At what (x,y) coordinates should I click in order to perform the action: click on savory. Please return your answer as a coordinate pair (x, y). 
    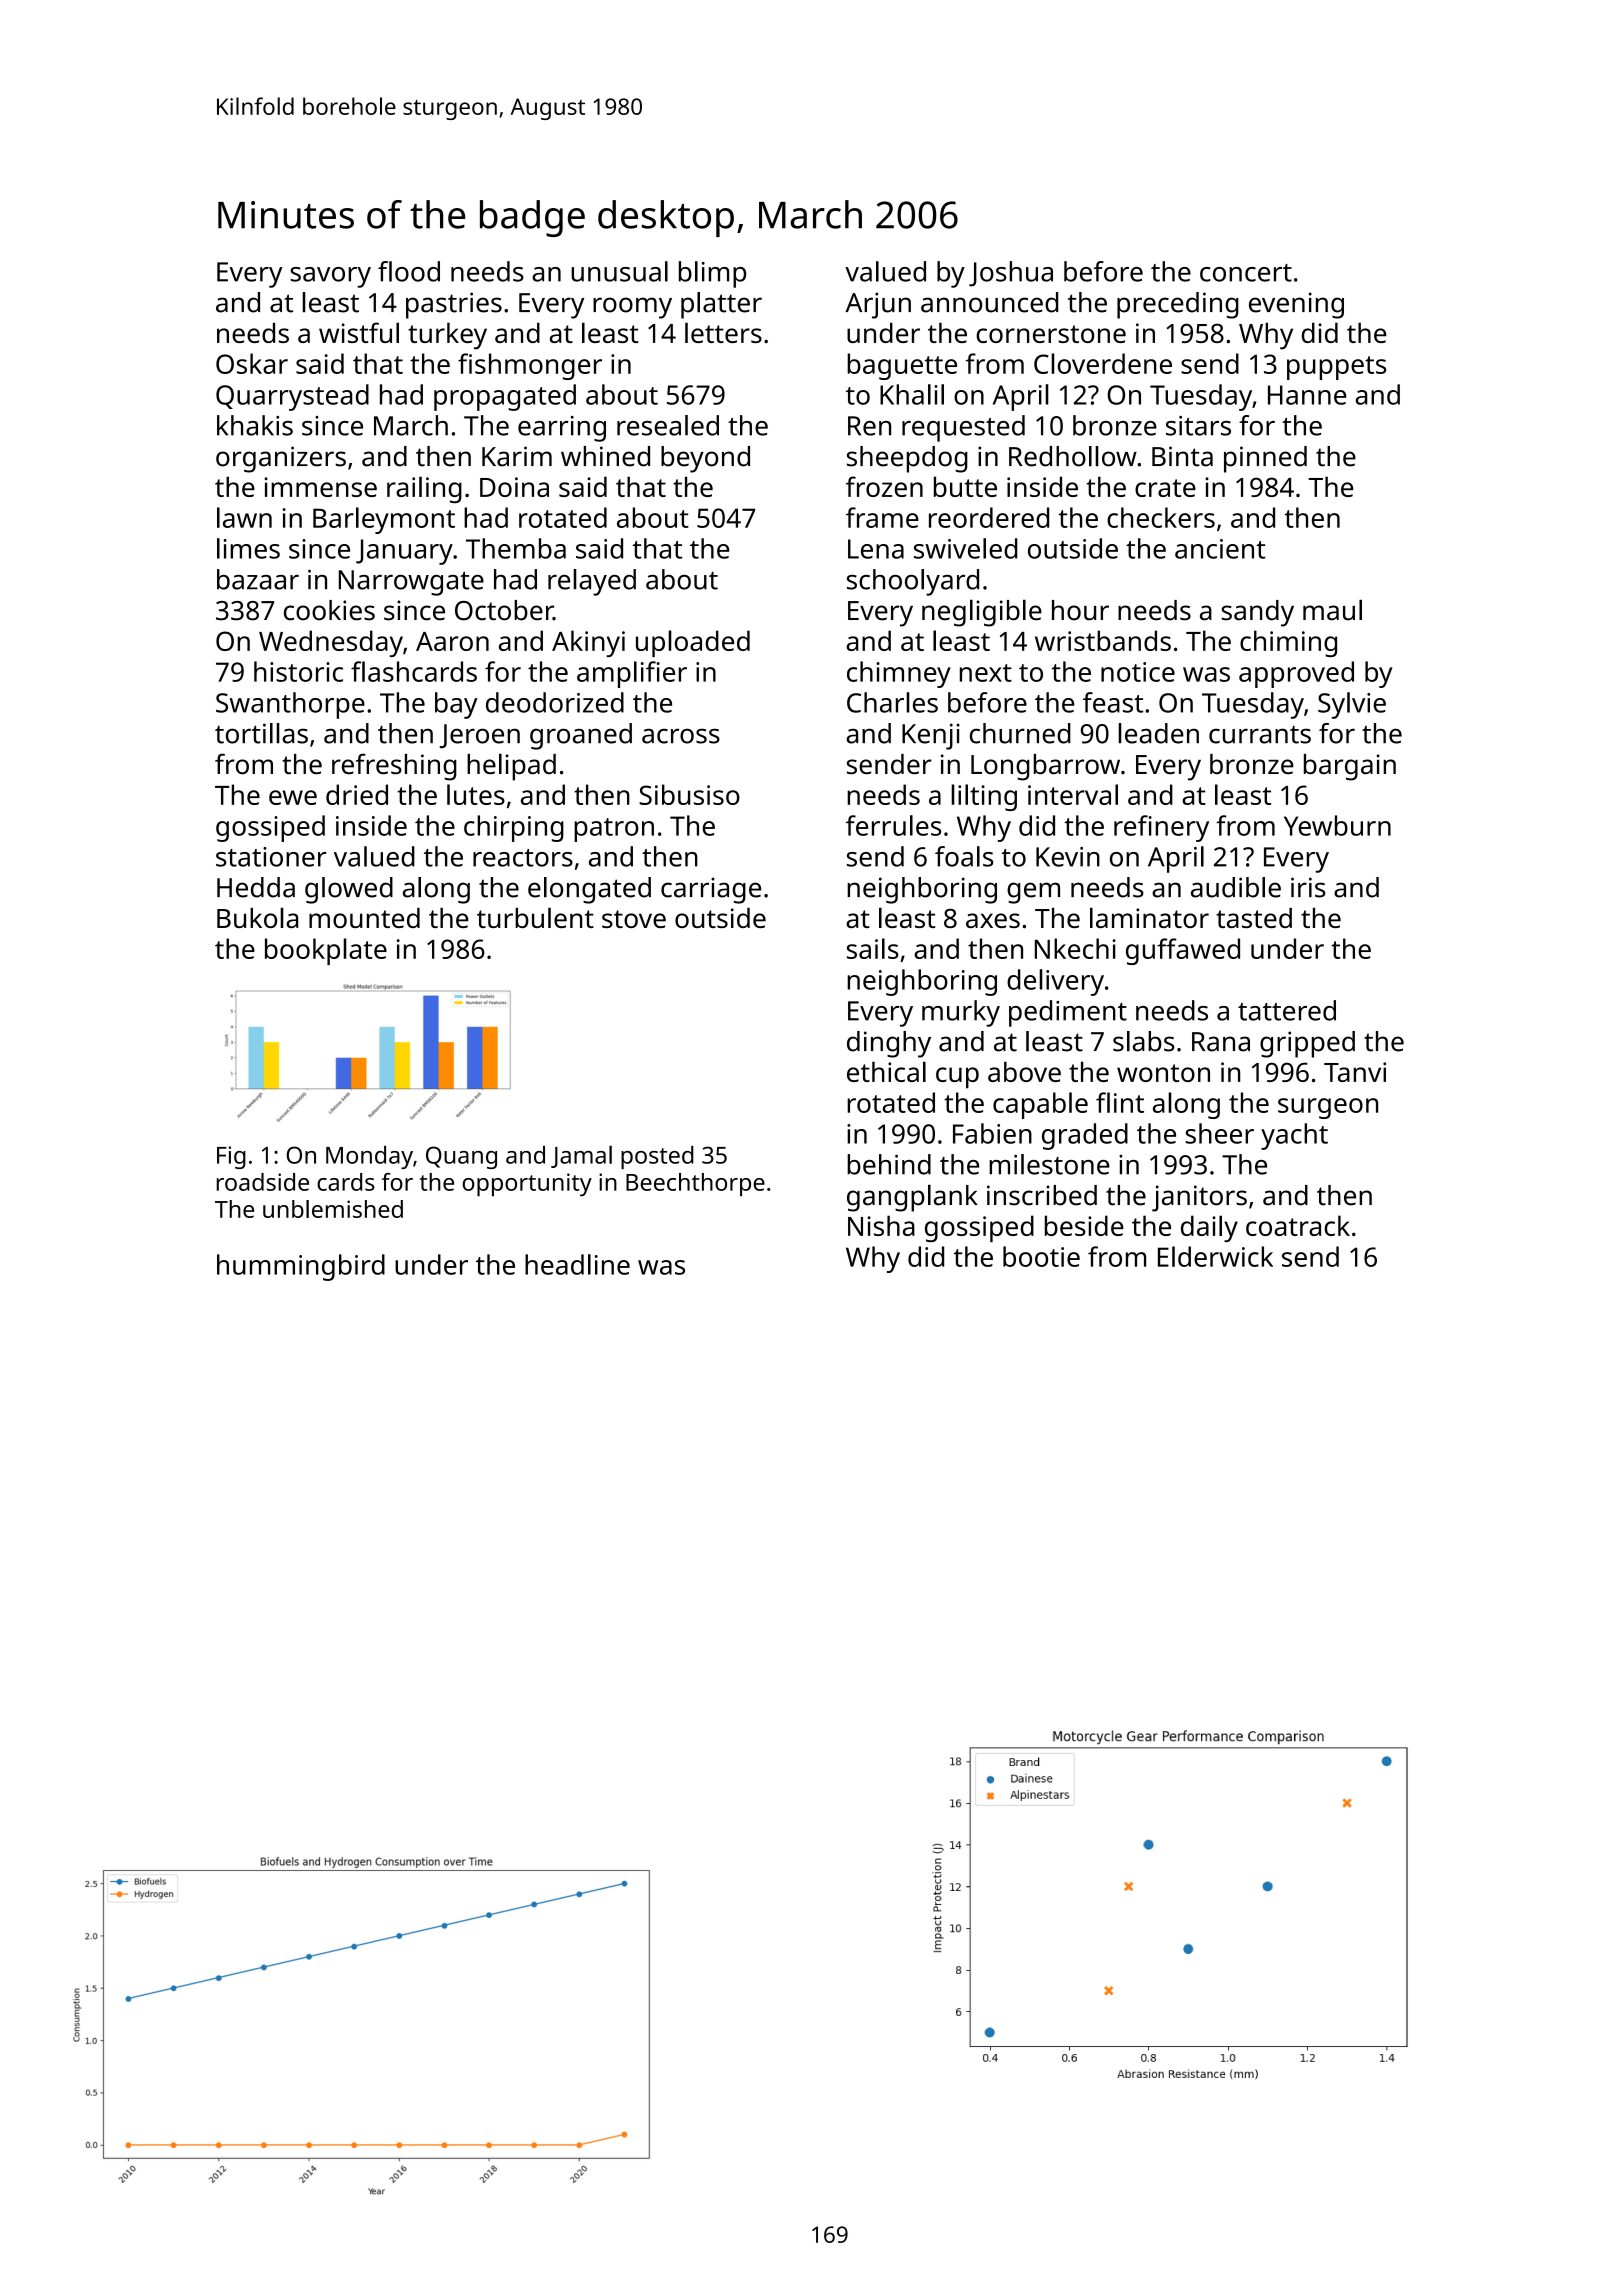
    Looking at the image, I should click on (330, 277).
